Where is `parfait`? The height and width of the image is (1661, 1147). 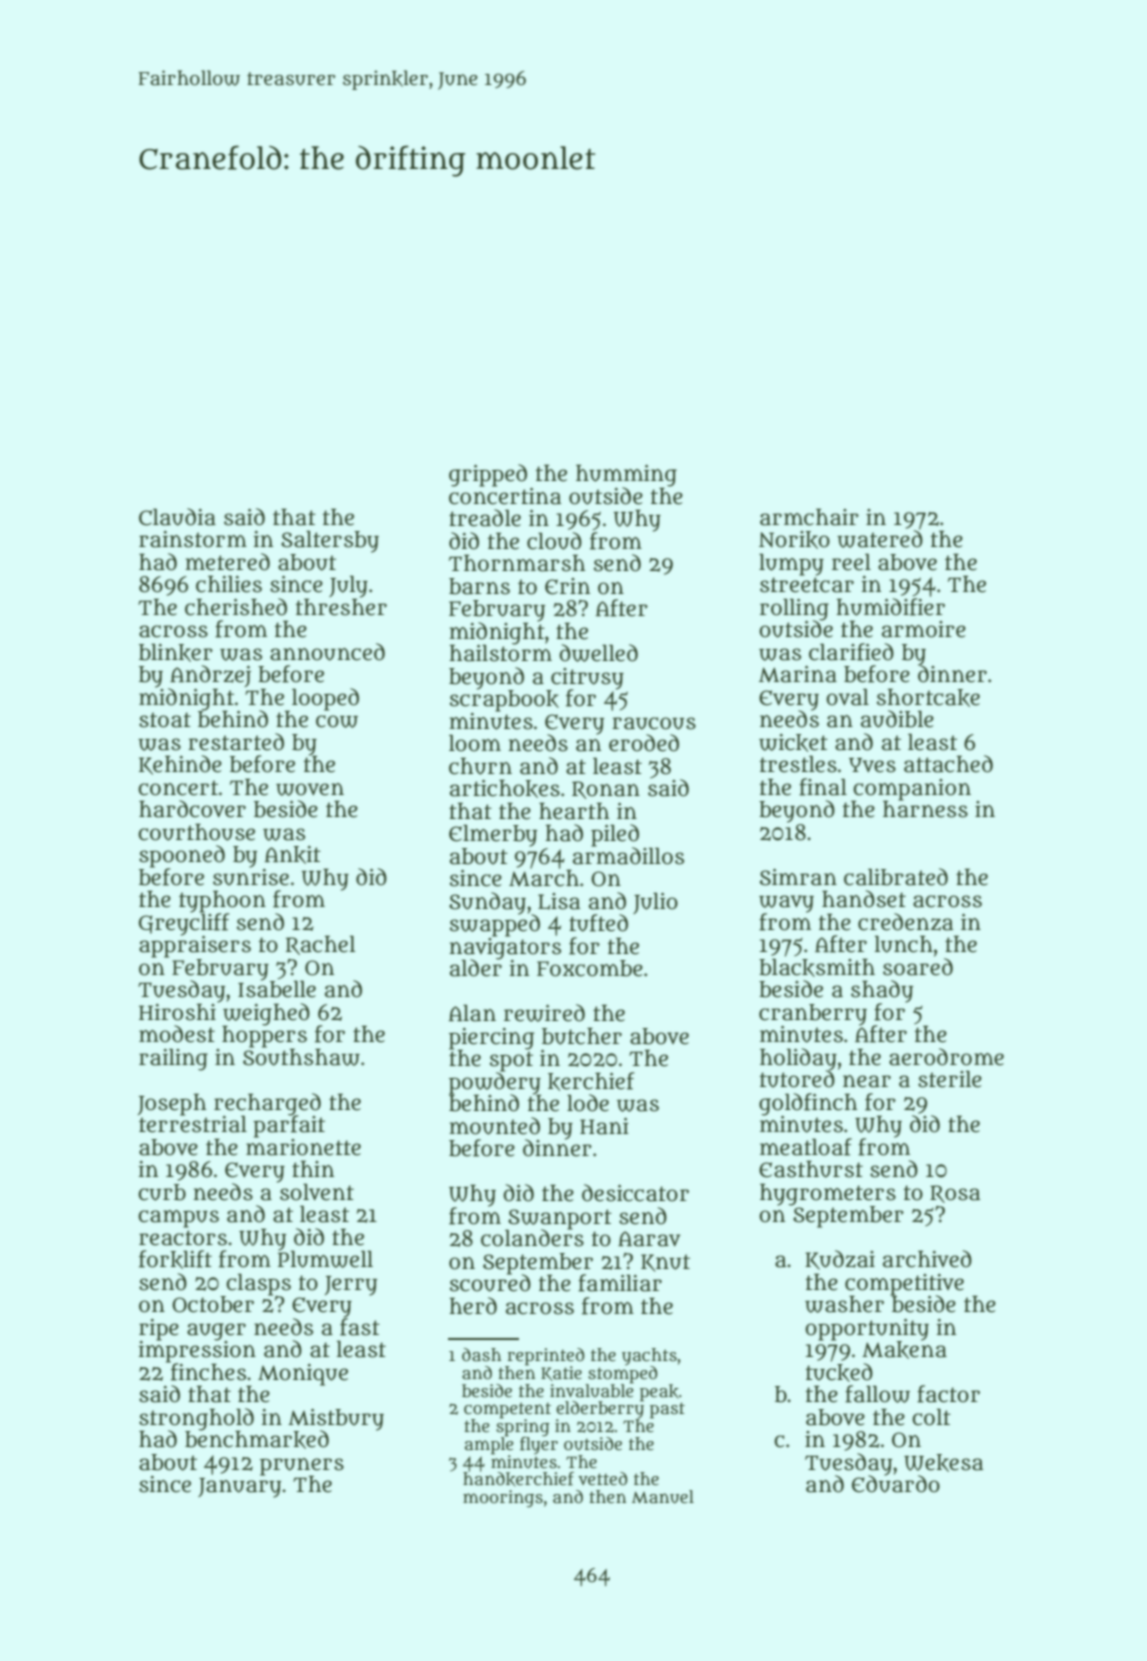 parfait is located at coordinates (289, 1126).
